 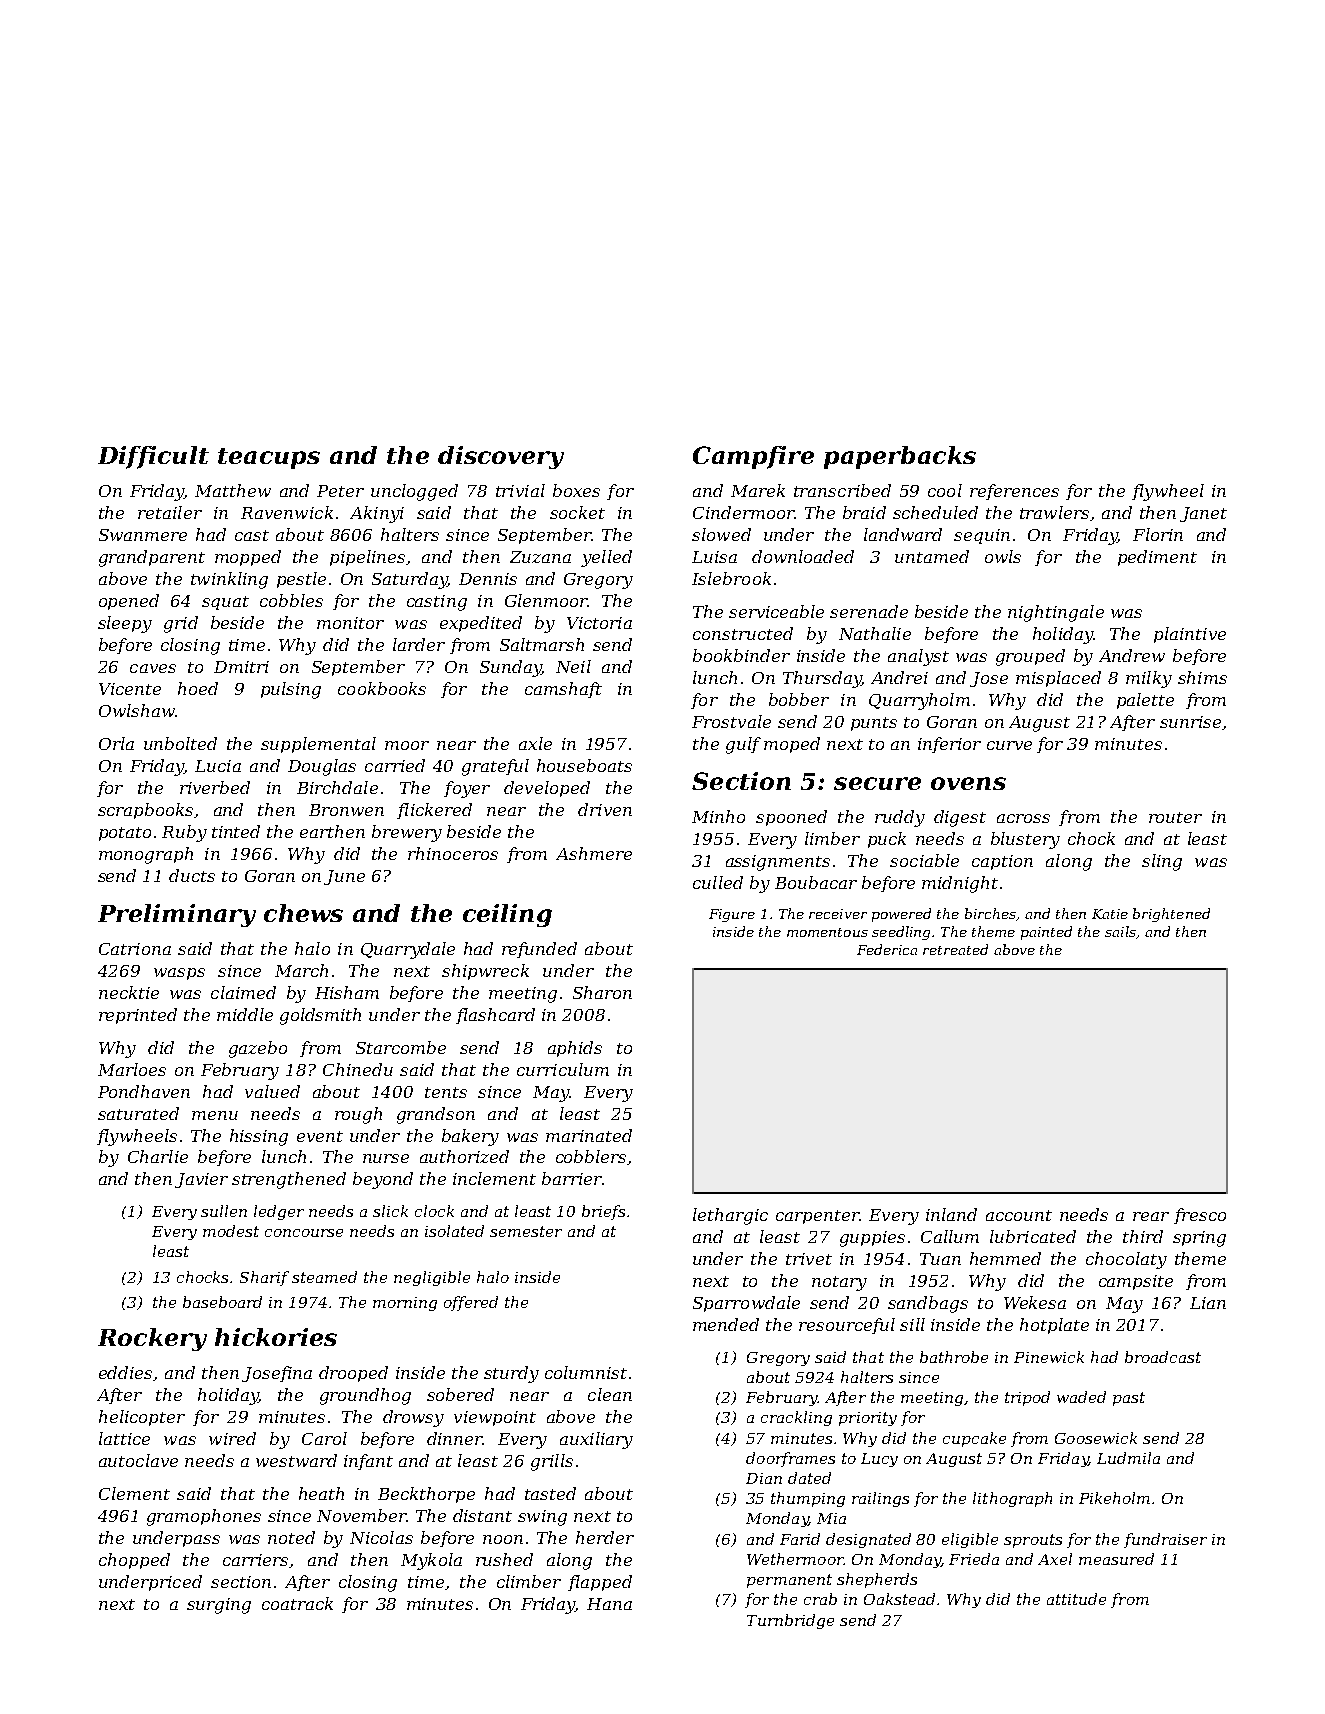 I want to click on slowed, so click(x=721, y=534).
